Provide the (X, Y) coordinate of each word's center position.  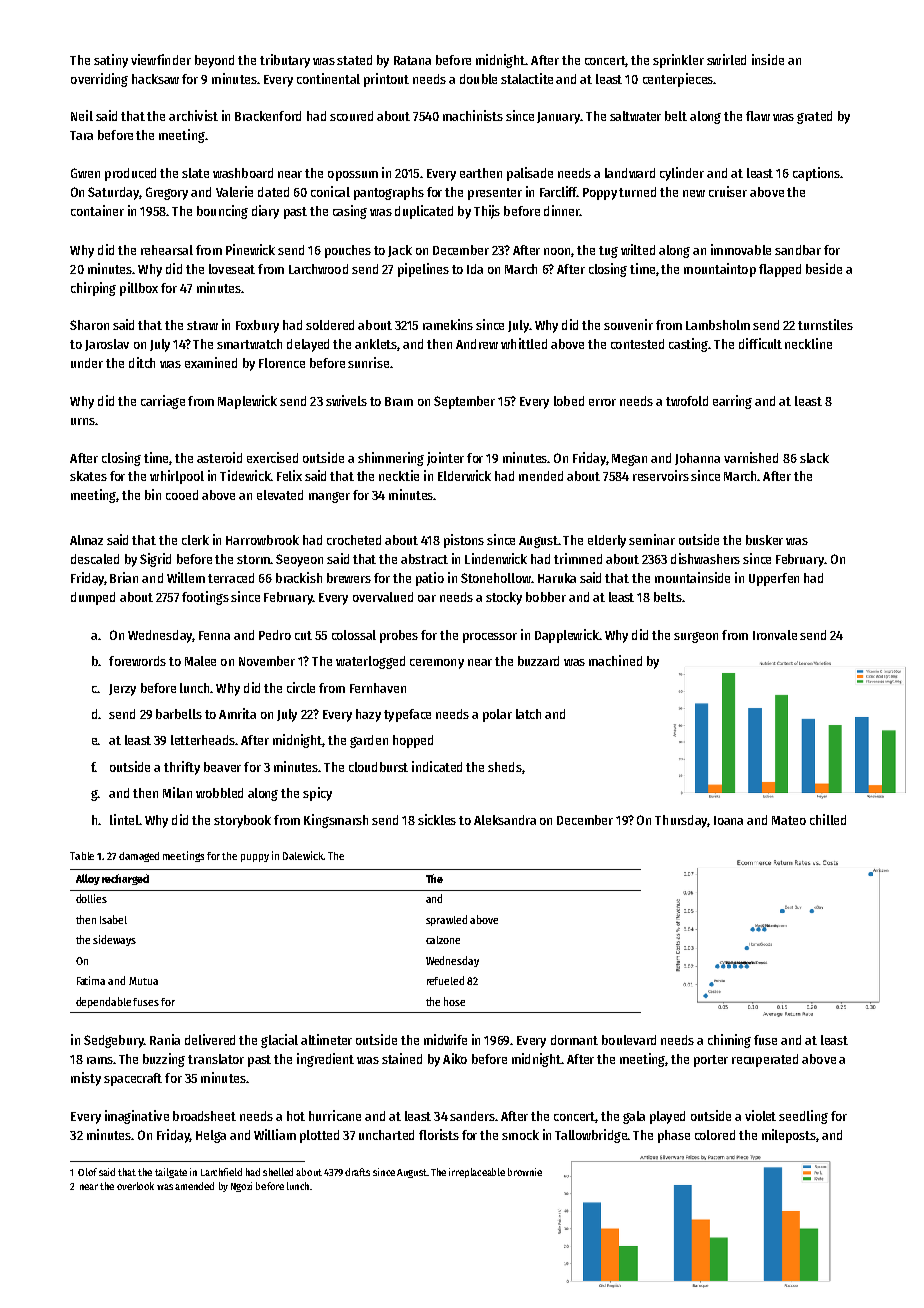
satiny (111, 61)
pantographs (389, 193)
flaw (758, 116)
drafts (357, 1172)
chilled (828, 819)
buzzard (538, 661)
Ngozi (241, 1187)
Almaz (86, 540)
